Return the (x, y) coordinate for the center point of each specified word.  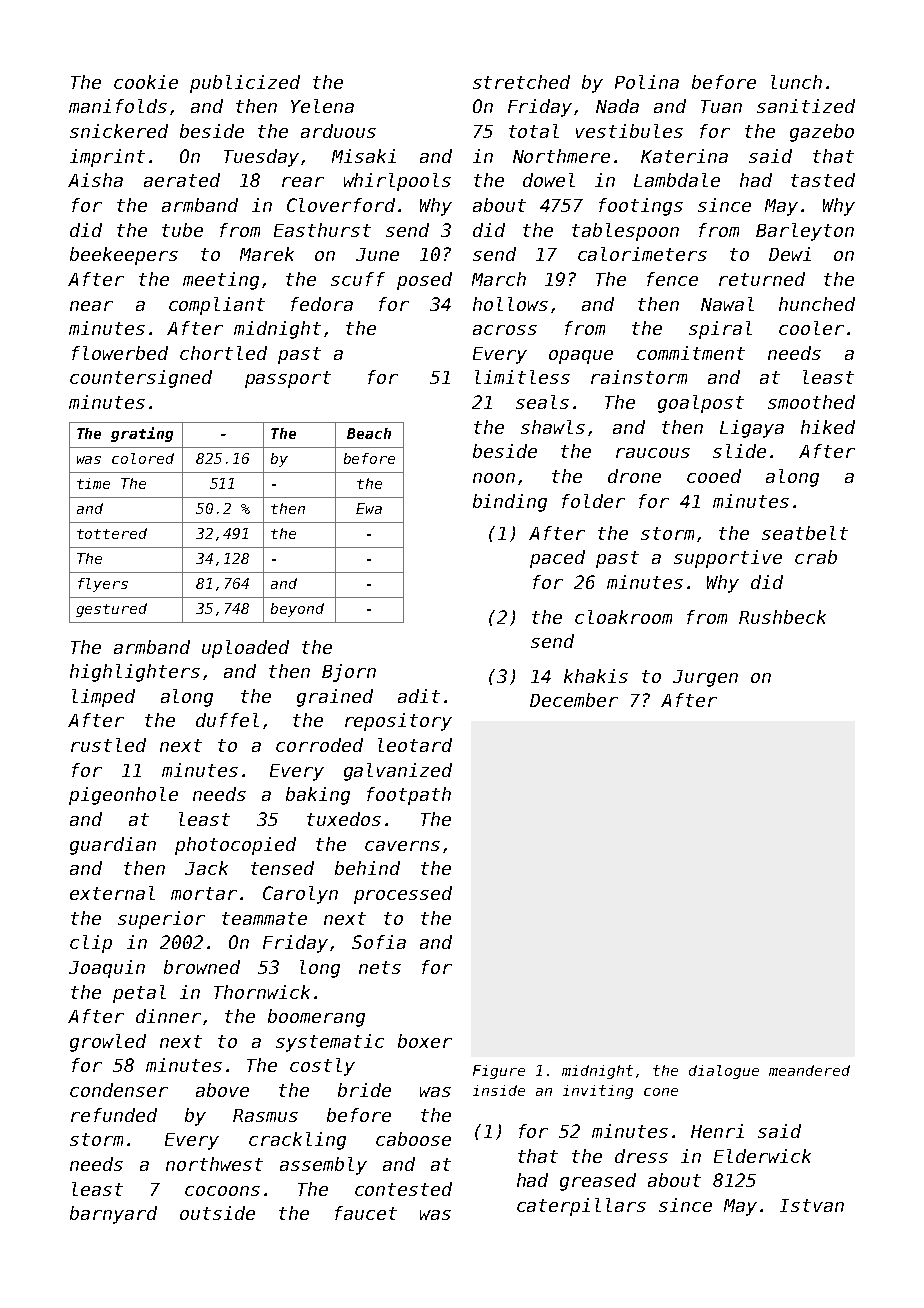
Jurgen (705, 678)
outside (217, 1213)
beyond (297, 610)
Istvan (812, 1205)
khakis (596, 676)
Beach (369, 433)
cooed (714, 476)
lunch (796, 82)
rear (303, 182)
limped (103, 698)
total (534, 131)
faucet (366, 1213)
